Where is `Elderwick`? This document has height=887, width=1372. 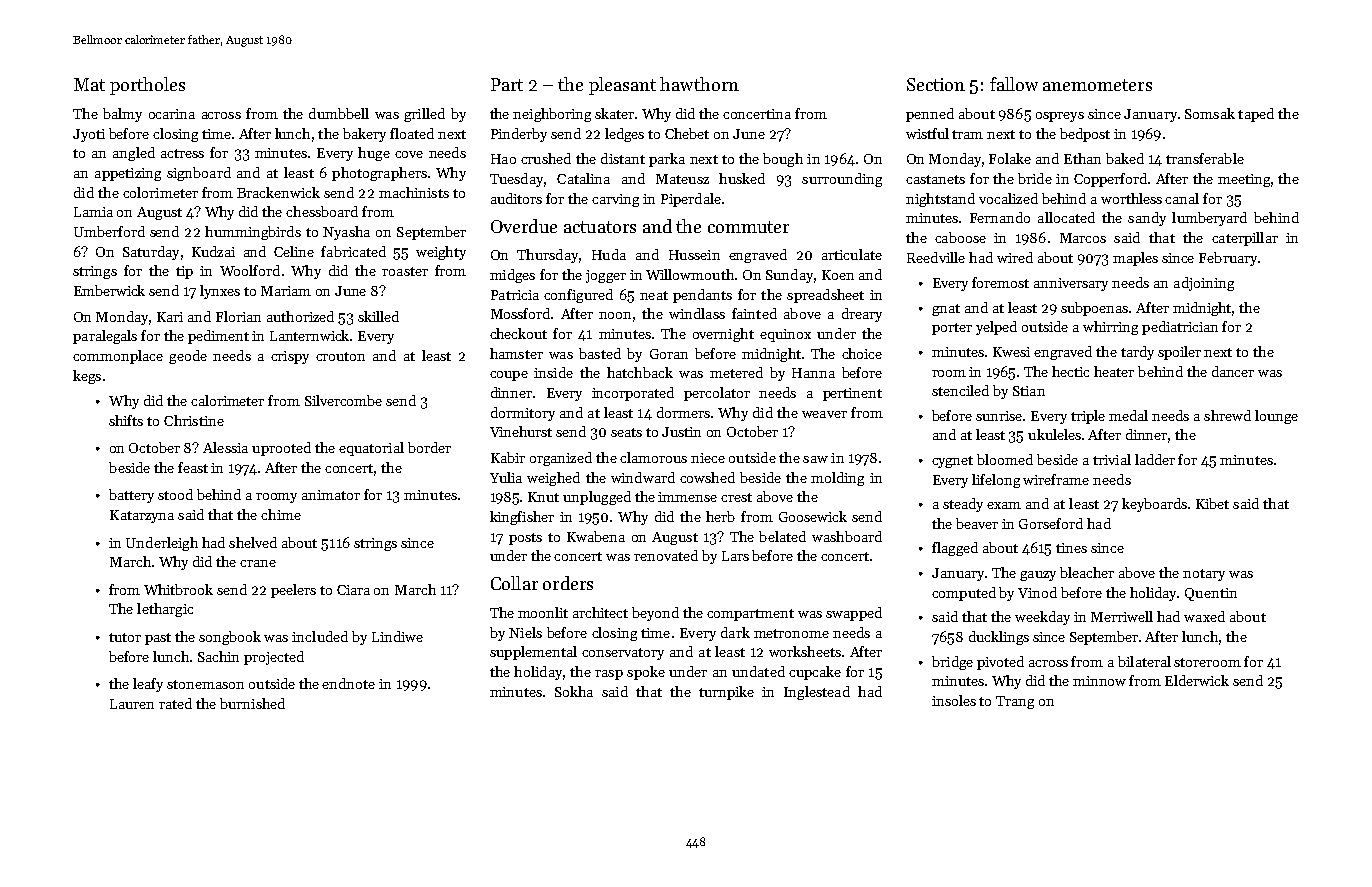 Elderwick is located at coordinates (1197, 680).
